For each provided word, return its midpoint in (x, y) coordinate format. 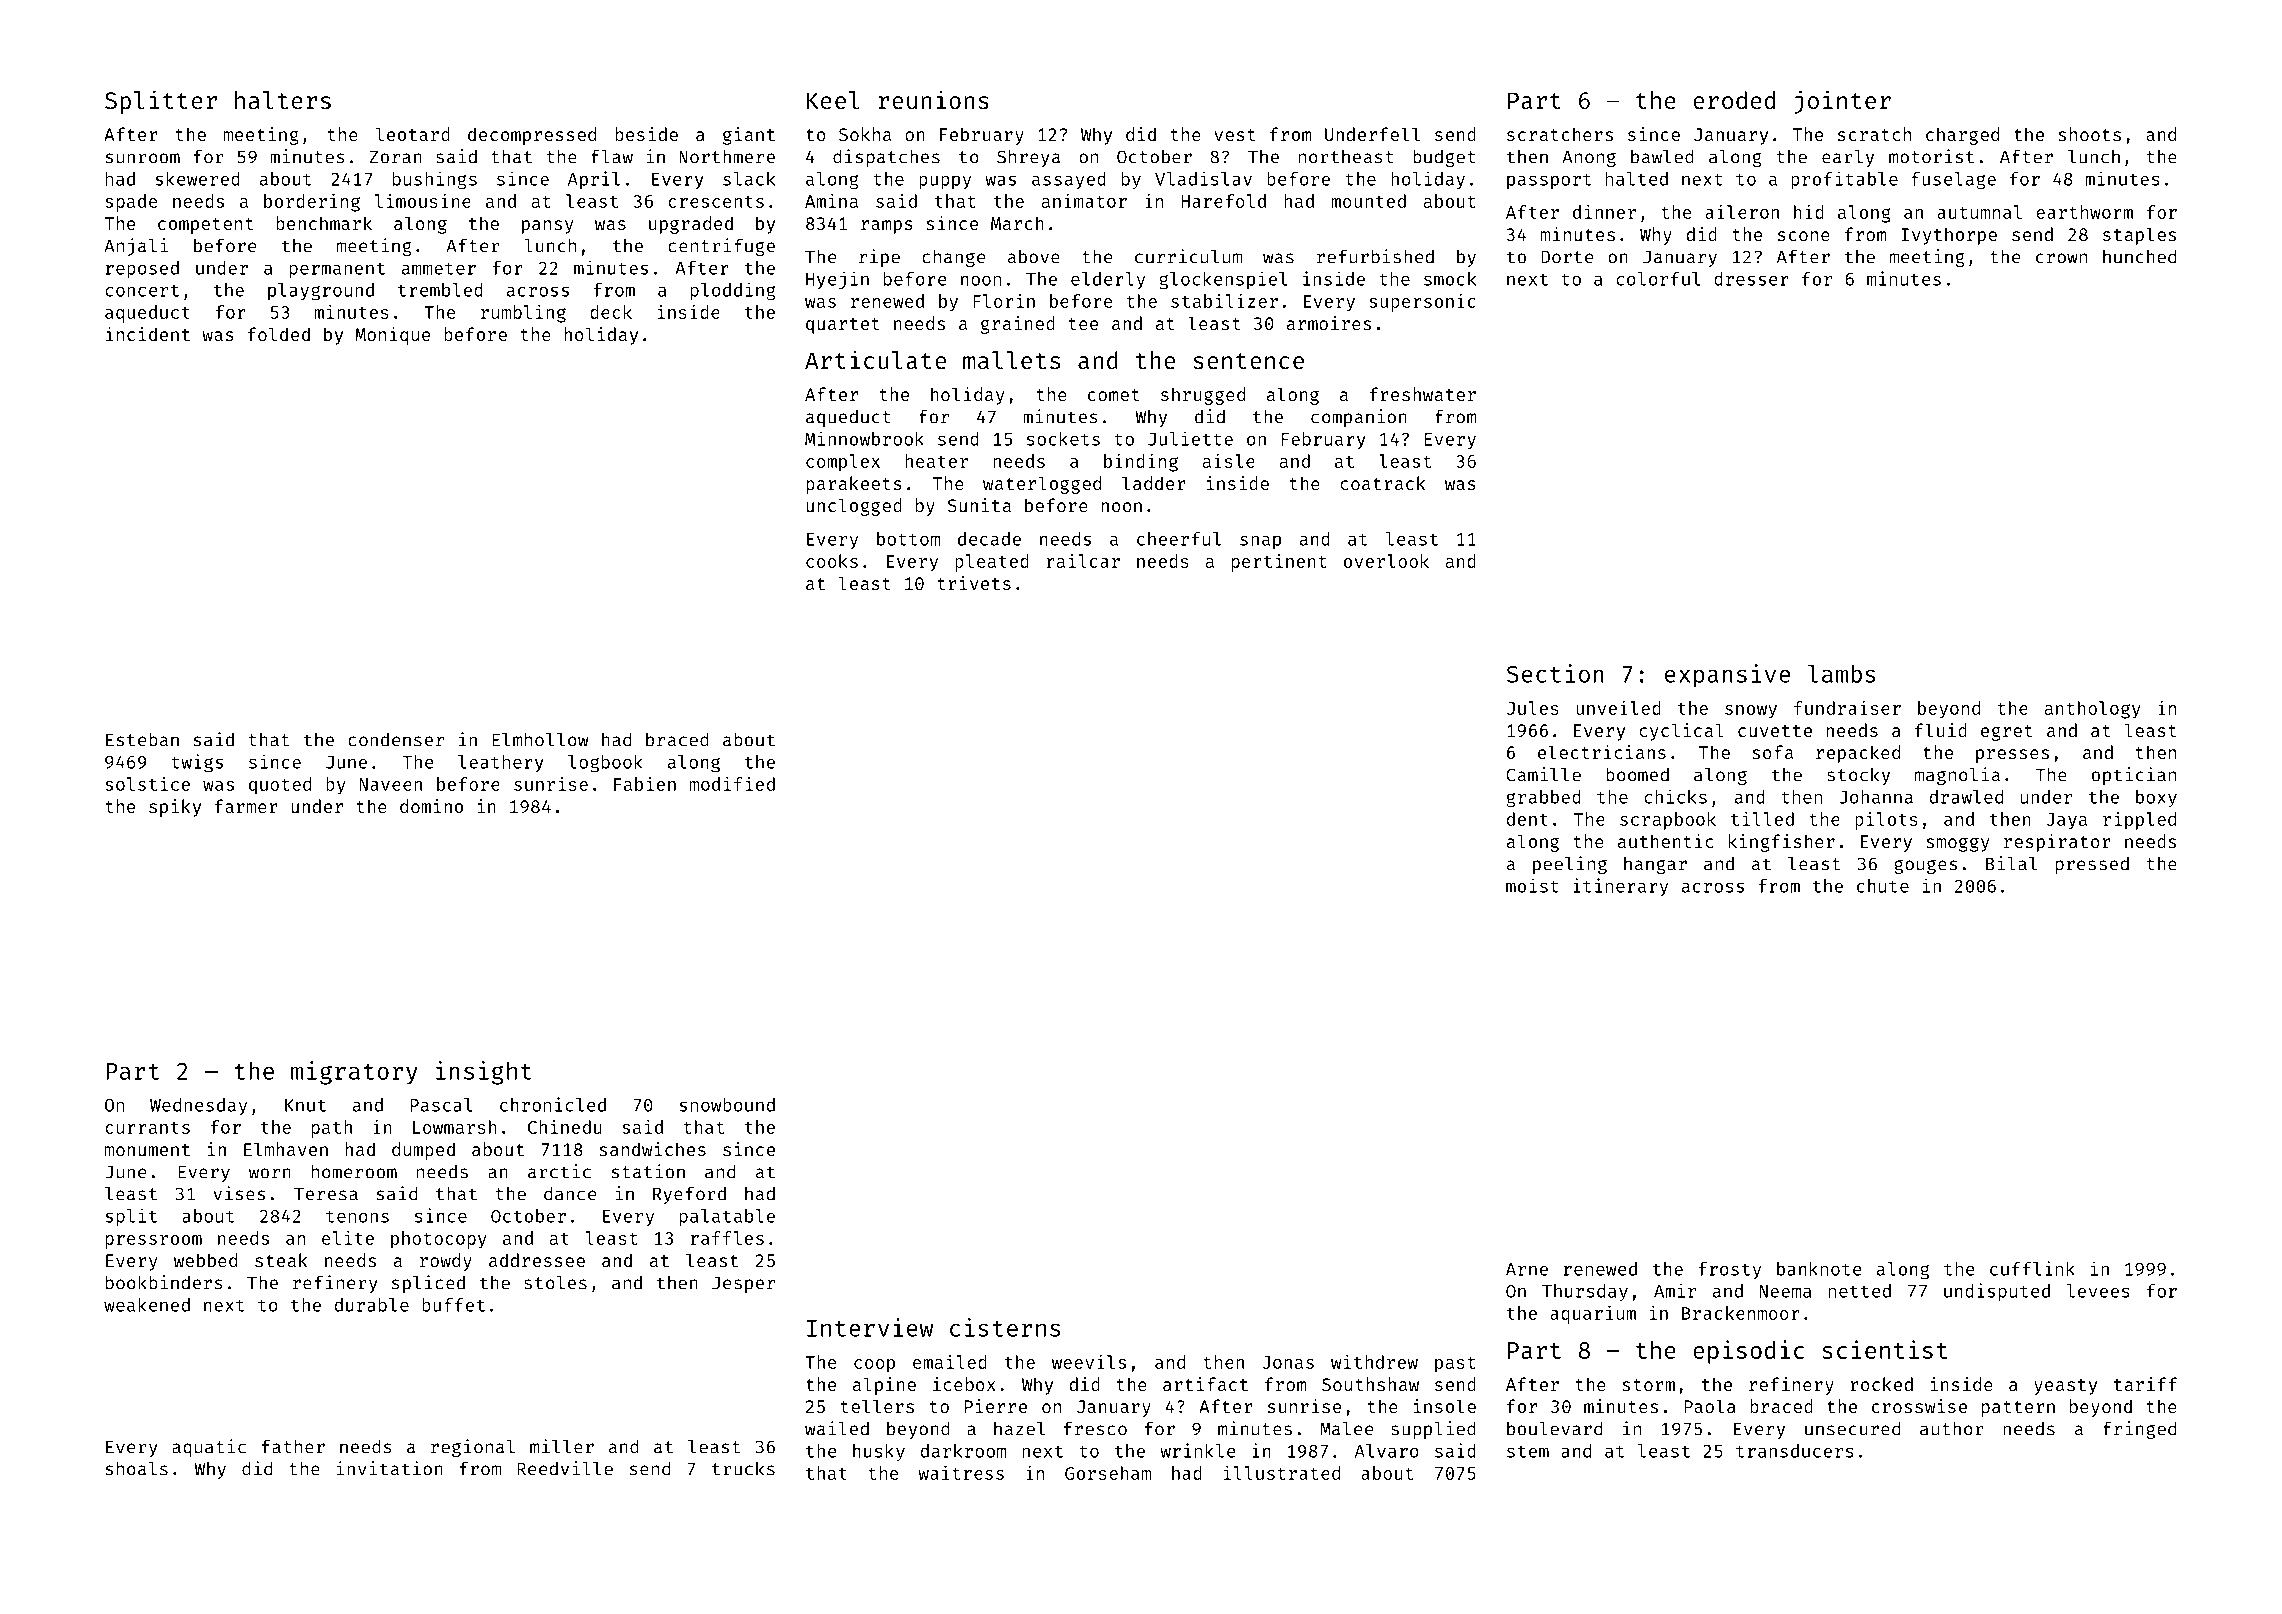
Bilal (2011, 863)
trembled (440, 290)
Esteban (142, 739)
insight (484, 1073)
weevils (1089, 1361)
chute (1883, 886)
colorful (1658, 279)
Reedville (565, 1468)
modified (732, 784)
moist (1532, 885)
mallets (1011, 360)
